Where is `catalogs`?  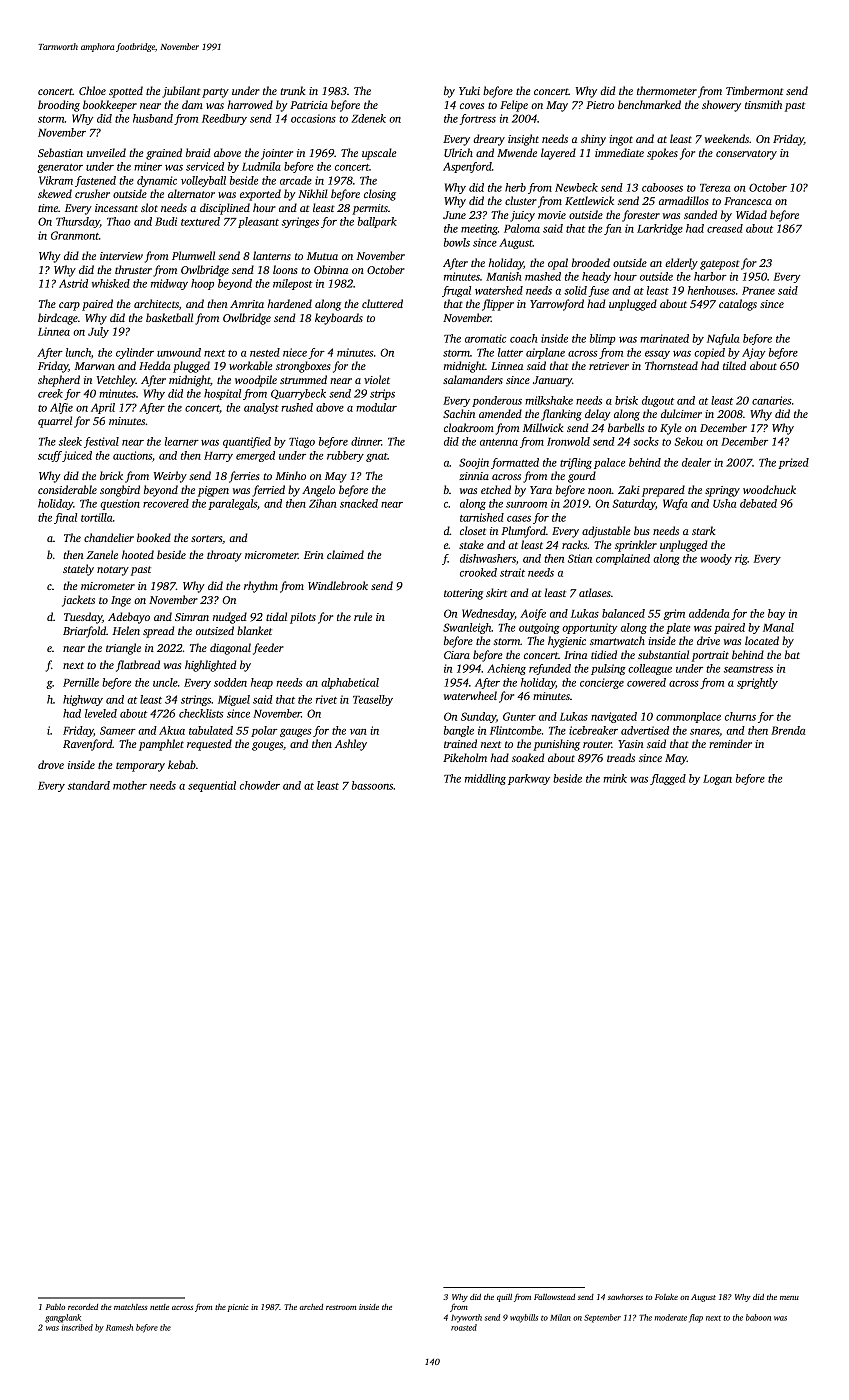 catalogs is located at coordinates (738, 305).
